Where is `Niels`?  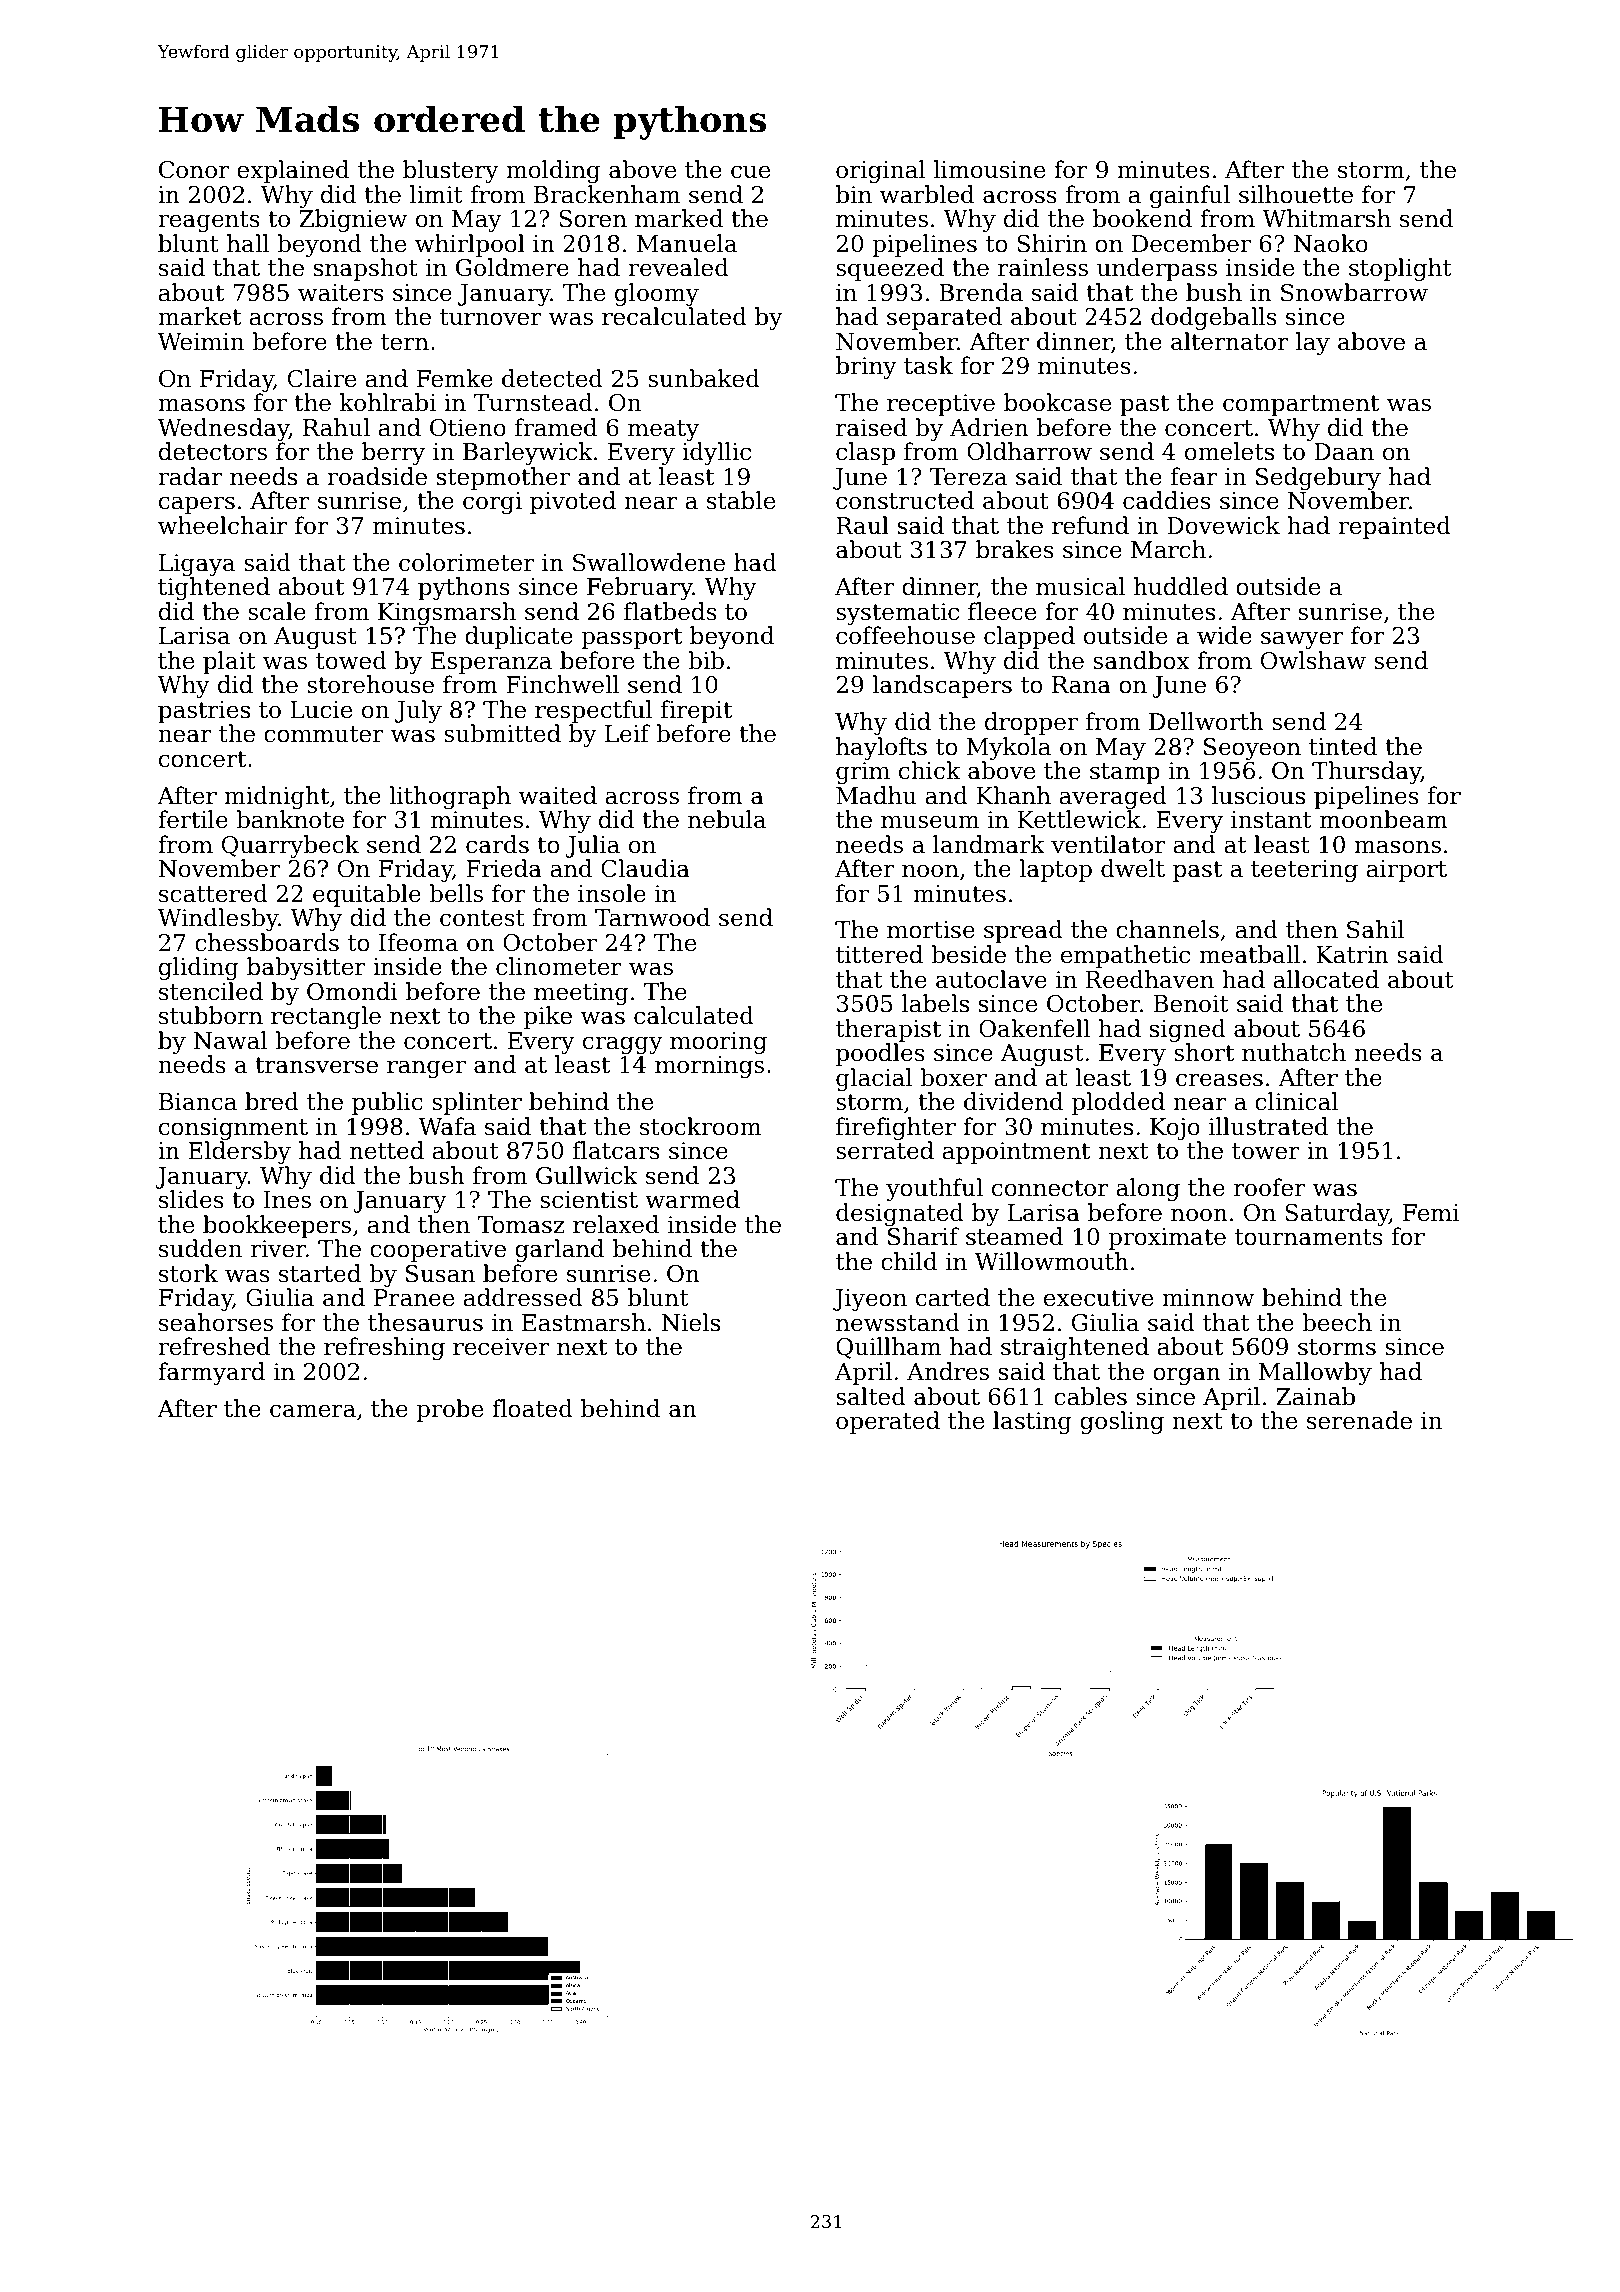
Niels is located at coordinates (691, 1322).
